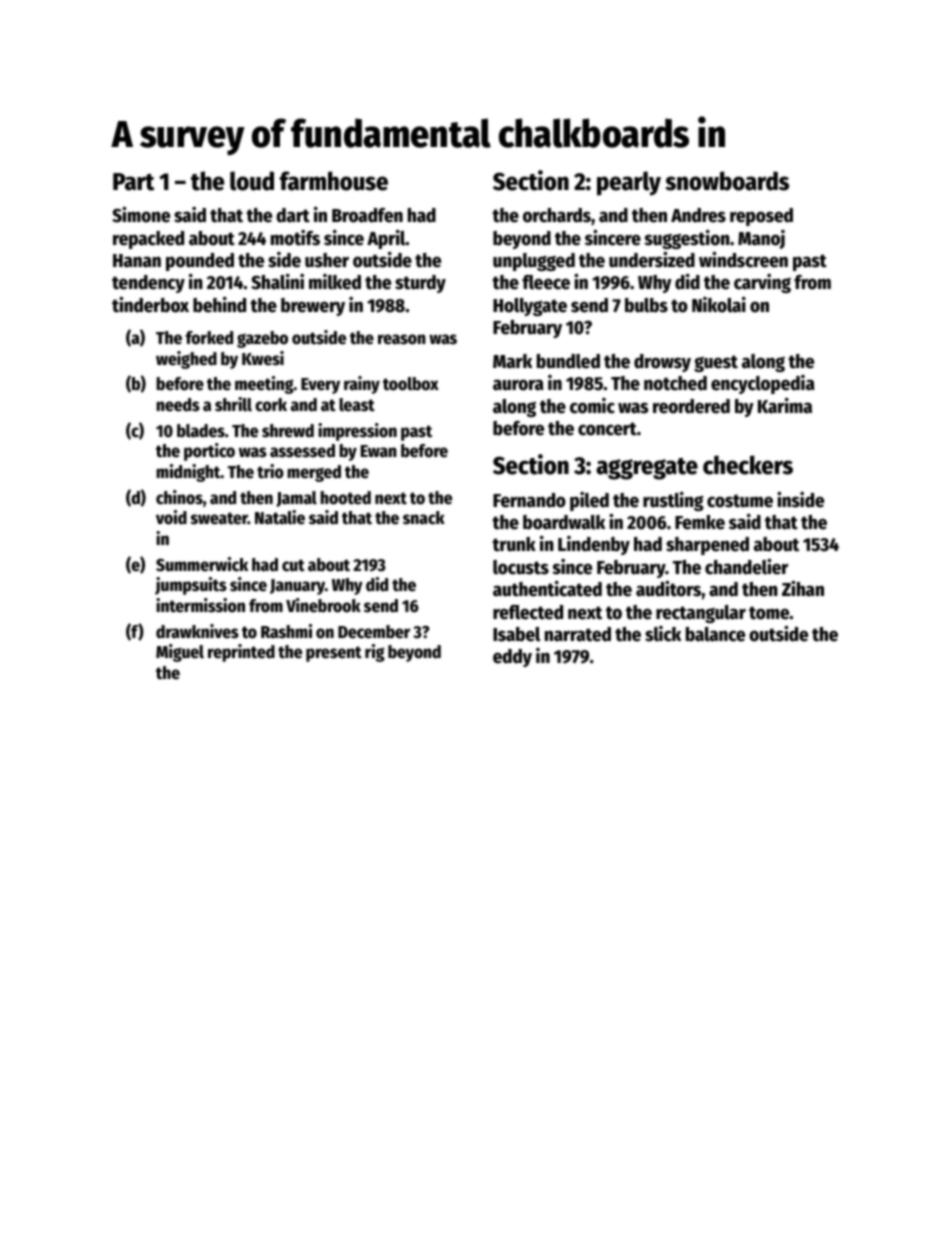 The height and width of the screenshot is (1233, 952). Describe the element at coordinates (727, 181) in the screenshot. I see `snowboards` at that location.
